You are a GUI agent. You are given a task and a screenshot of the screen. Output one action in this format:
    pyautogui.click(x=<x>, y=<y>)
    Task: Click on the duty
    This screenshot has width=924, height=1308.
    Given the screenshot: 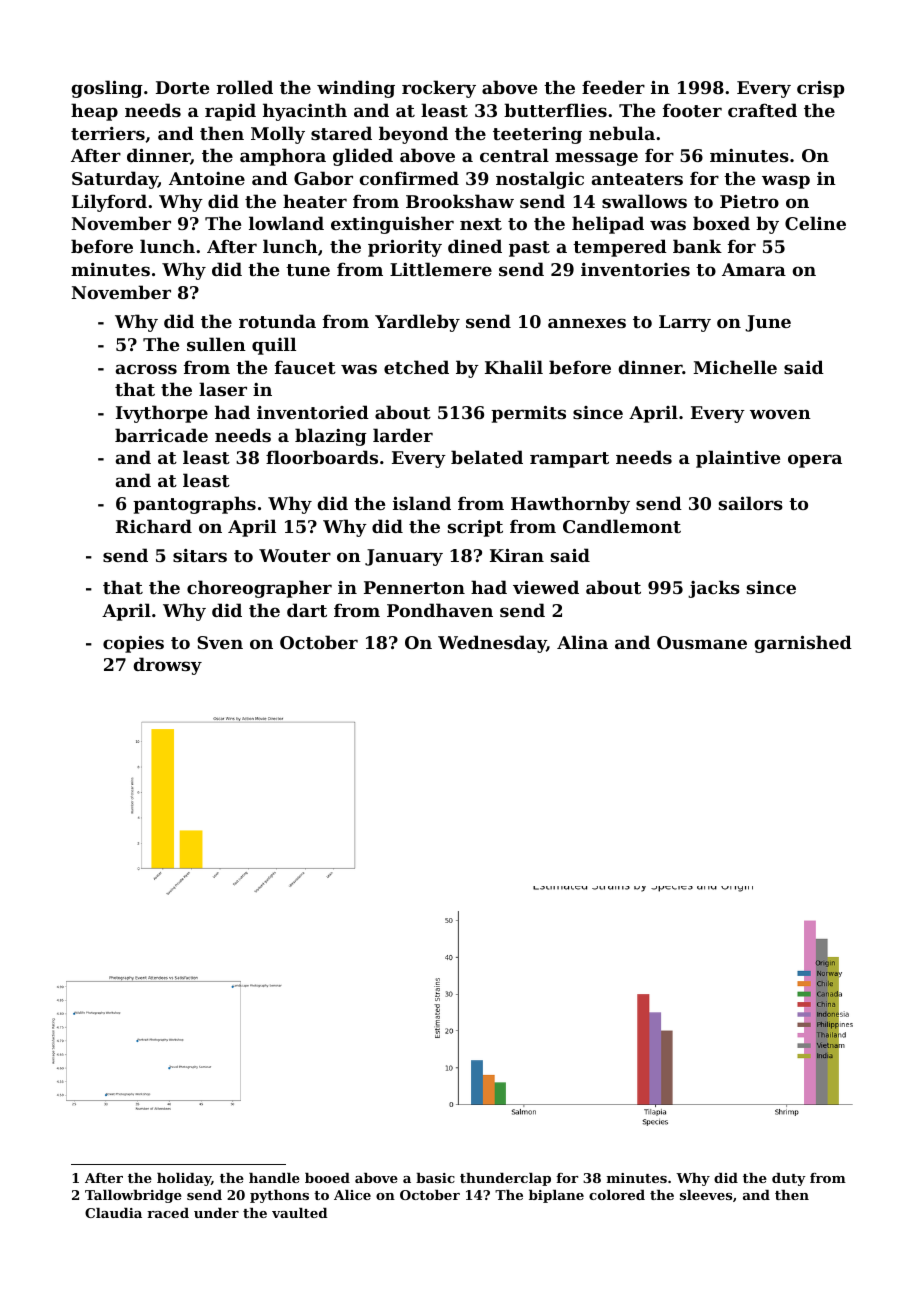 What is the action you would take?
    pyautogui.click(x=789, y=1179)
